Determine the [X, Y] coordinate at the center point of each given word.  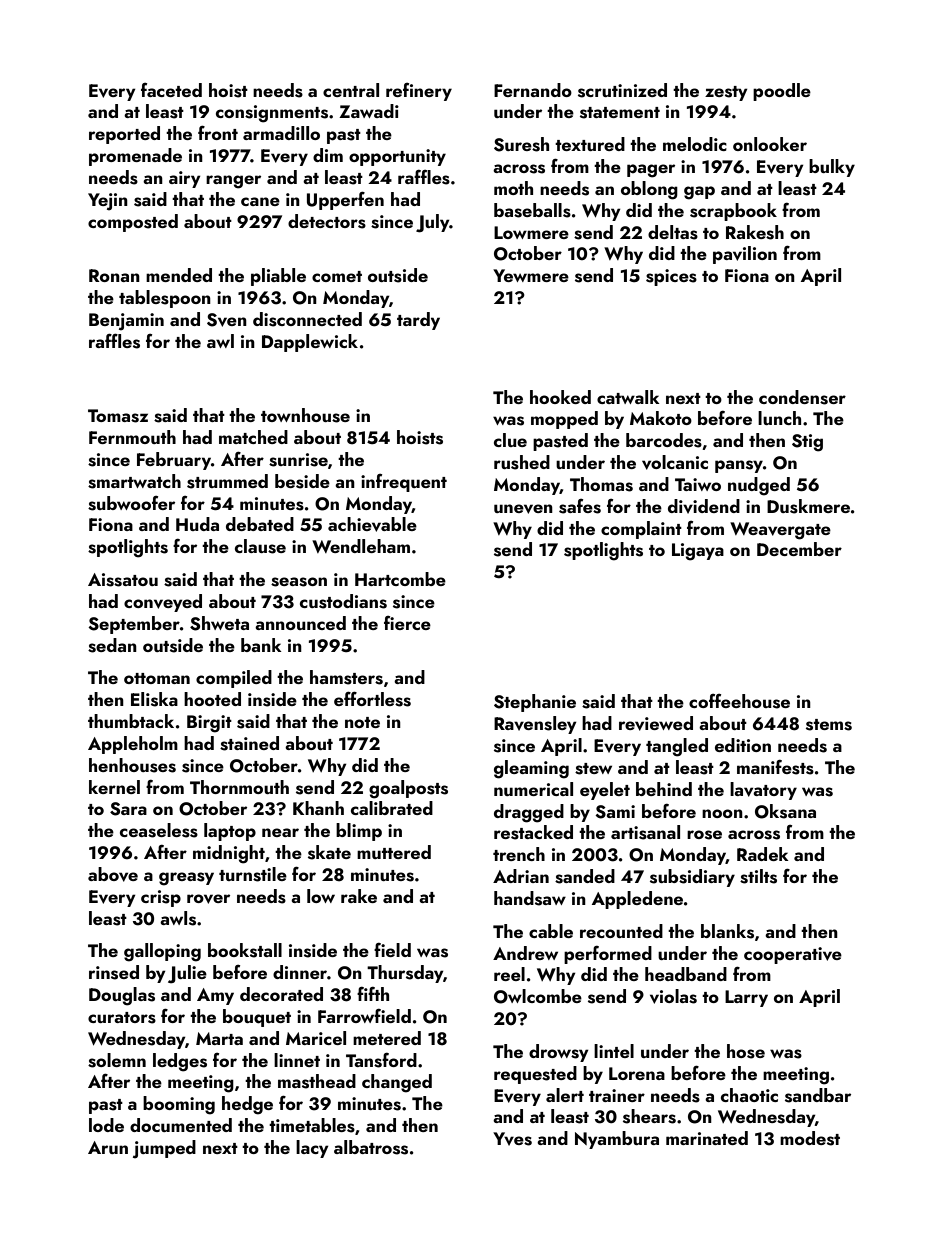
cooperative [793, 955]
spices [671, 277]
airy [185, 179]
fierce [407, 623]
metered [387, 1038]
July [433, 223]
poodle [782, 92]
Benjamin [126, 322]
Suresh [521, 144]
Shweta [219, 623]
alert [565, 1095]
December [799, 549]
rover [208, 899]
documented [181, 1125]
